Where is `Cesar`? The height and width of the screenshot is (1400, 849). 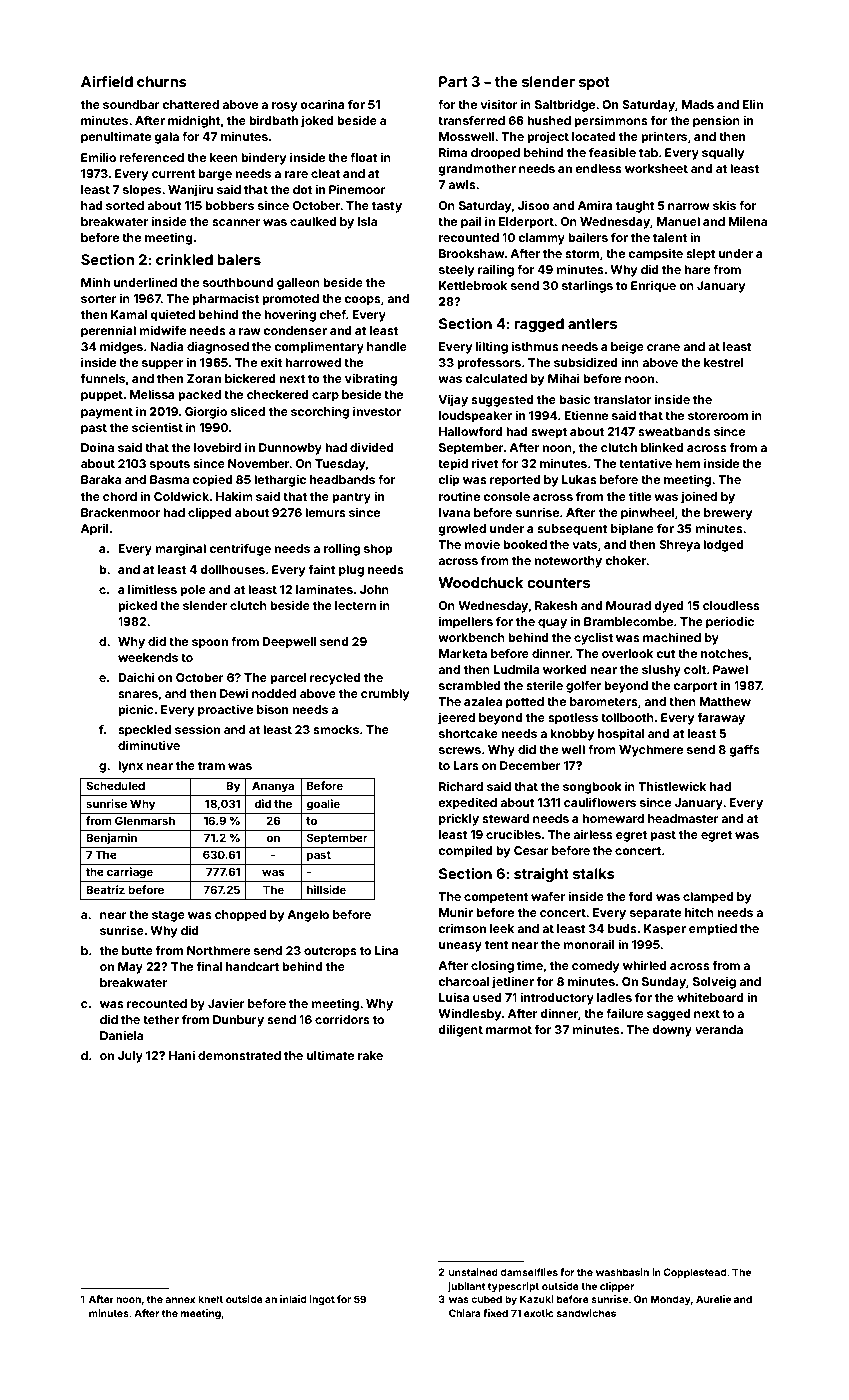
Cesar is located at coordinates (531, 850).
